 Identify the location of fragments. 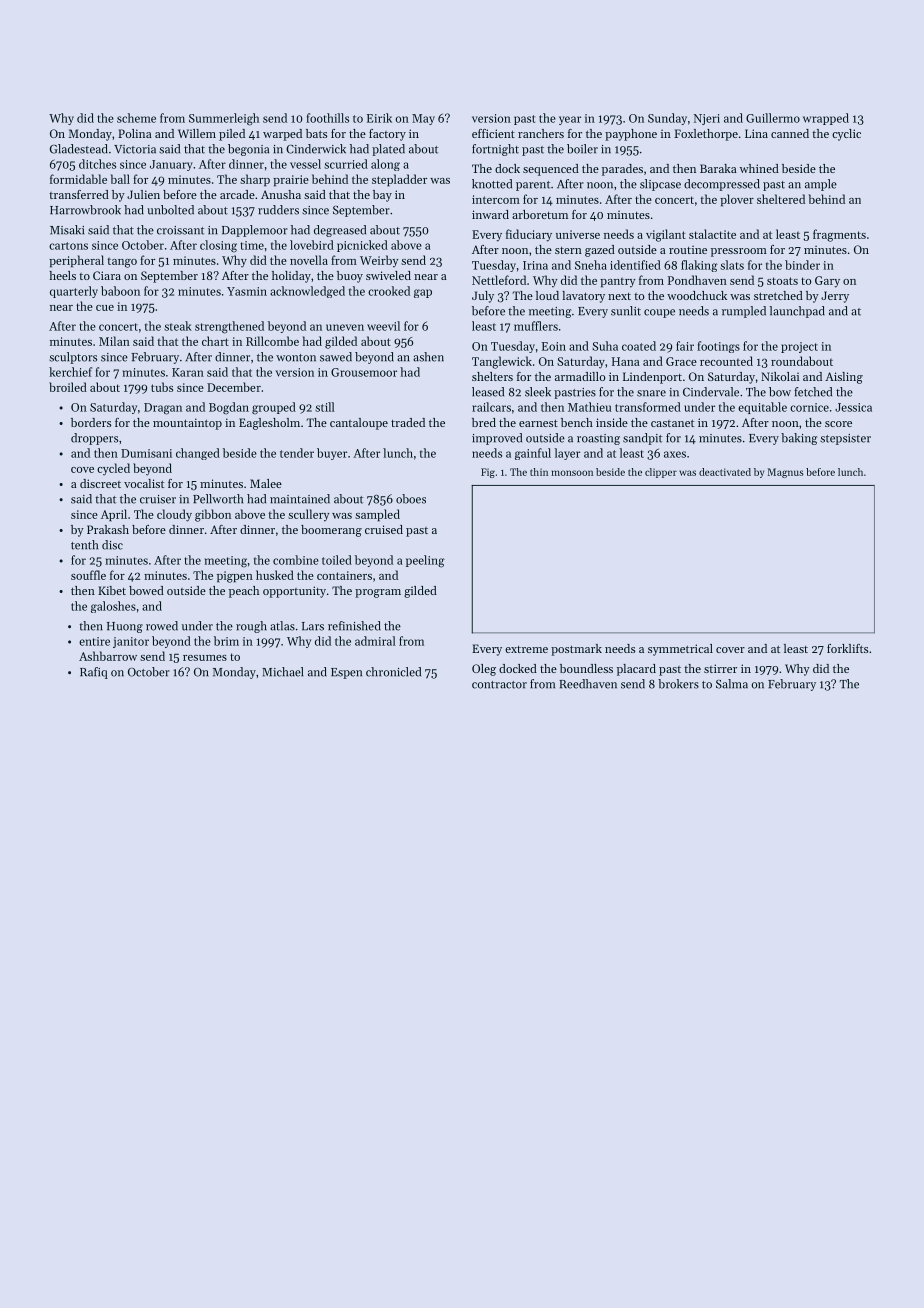
(839, 235).
